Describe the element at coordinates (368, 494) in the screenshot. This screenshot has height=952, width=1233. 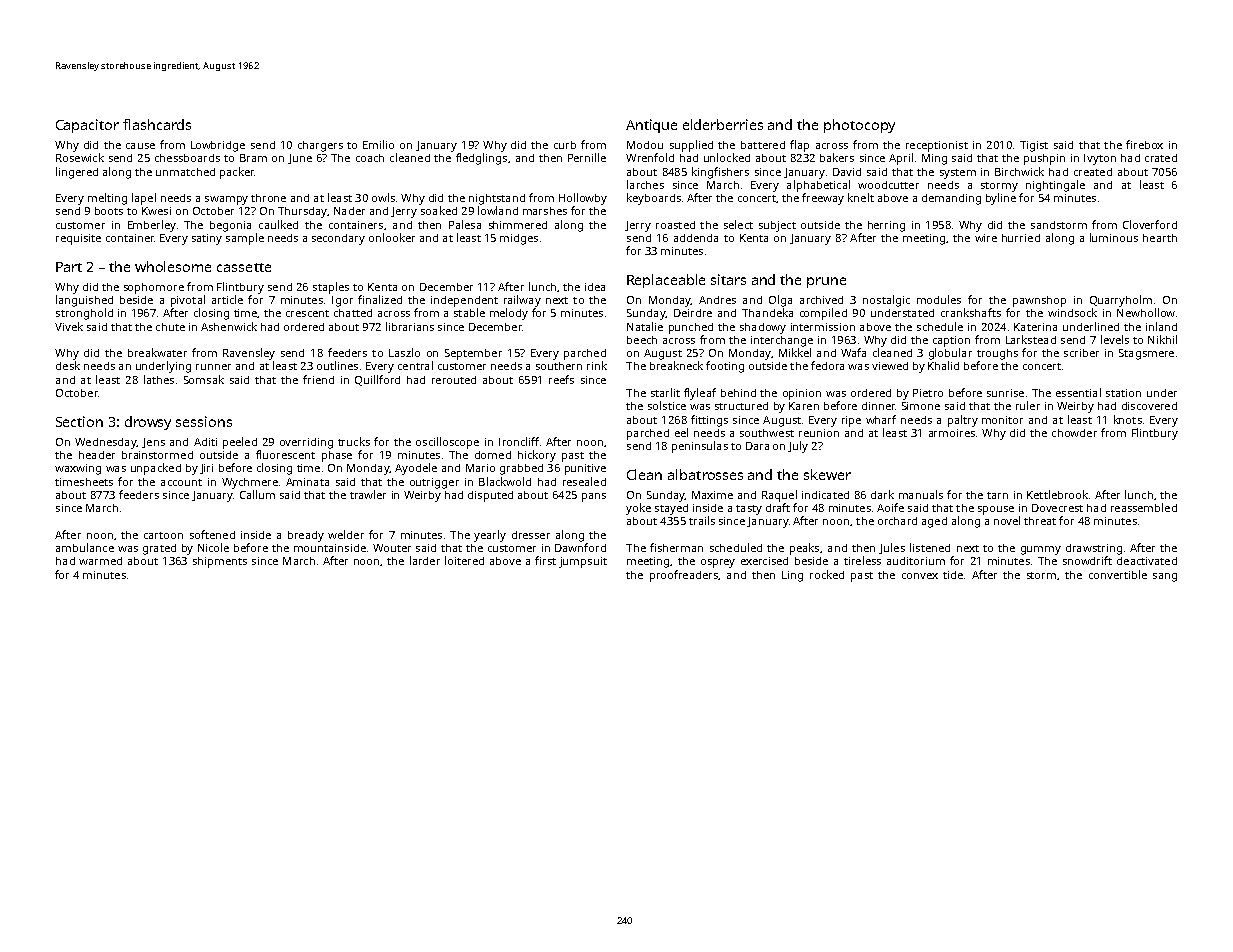
I see `trawler` at that location.
